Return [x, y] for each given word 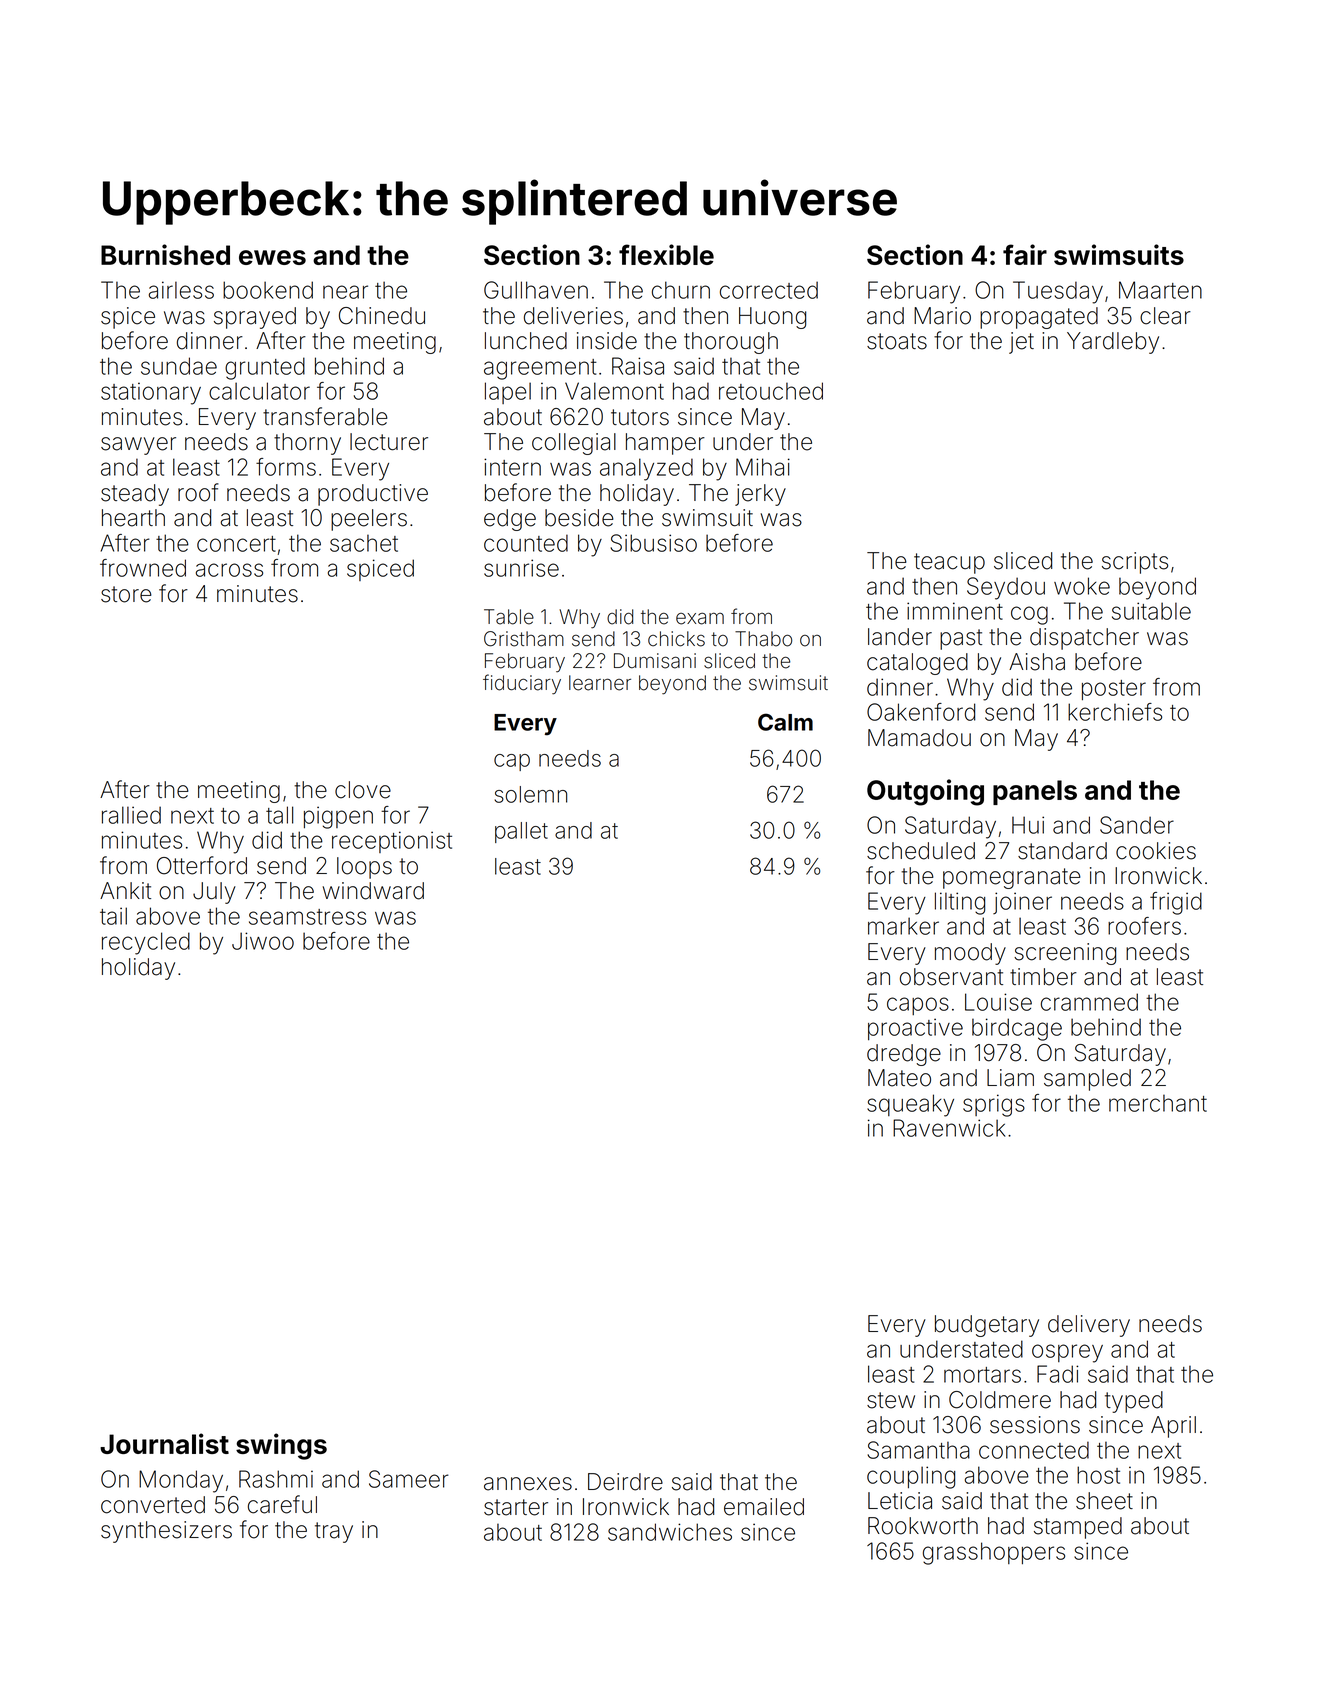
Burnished [165, 254]
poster [1114, 690]
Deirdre [625, 1482]
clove [363, 790]
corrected [769, 290]
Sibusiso [653, 543]
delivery [1089, 1326]
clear [1165, 316]
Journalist [164, 1443]
